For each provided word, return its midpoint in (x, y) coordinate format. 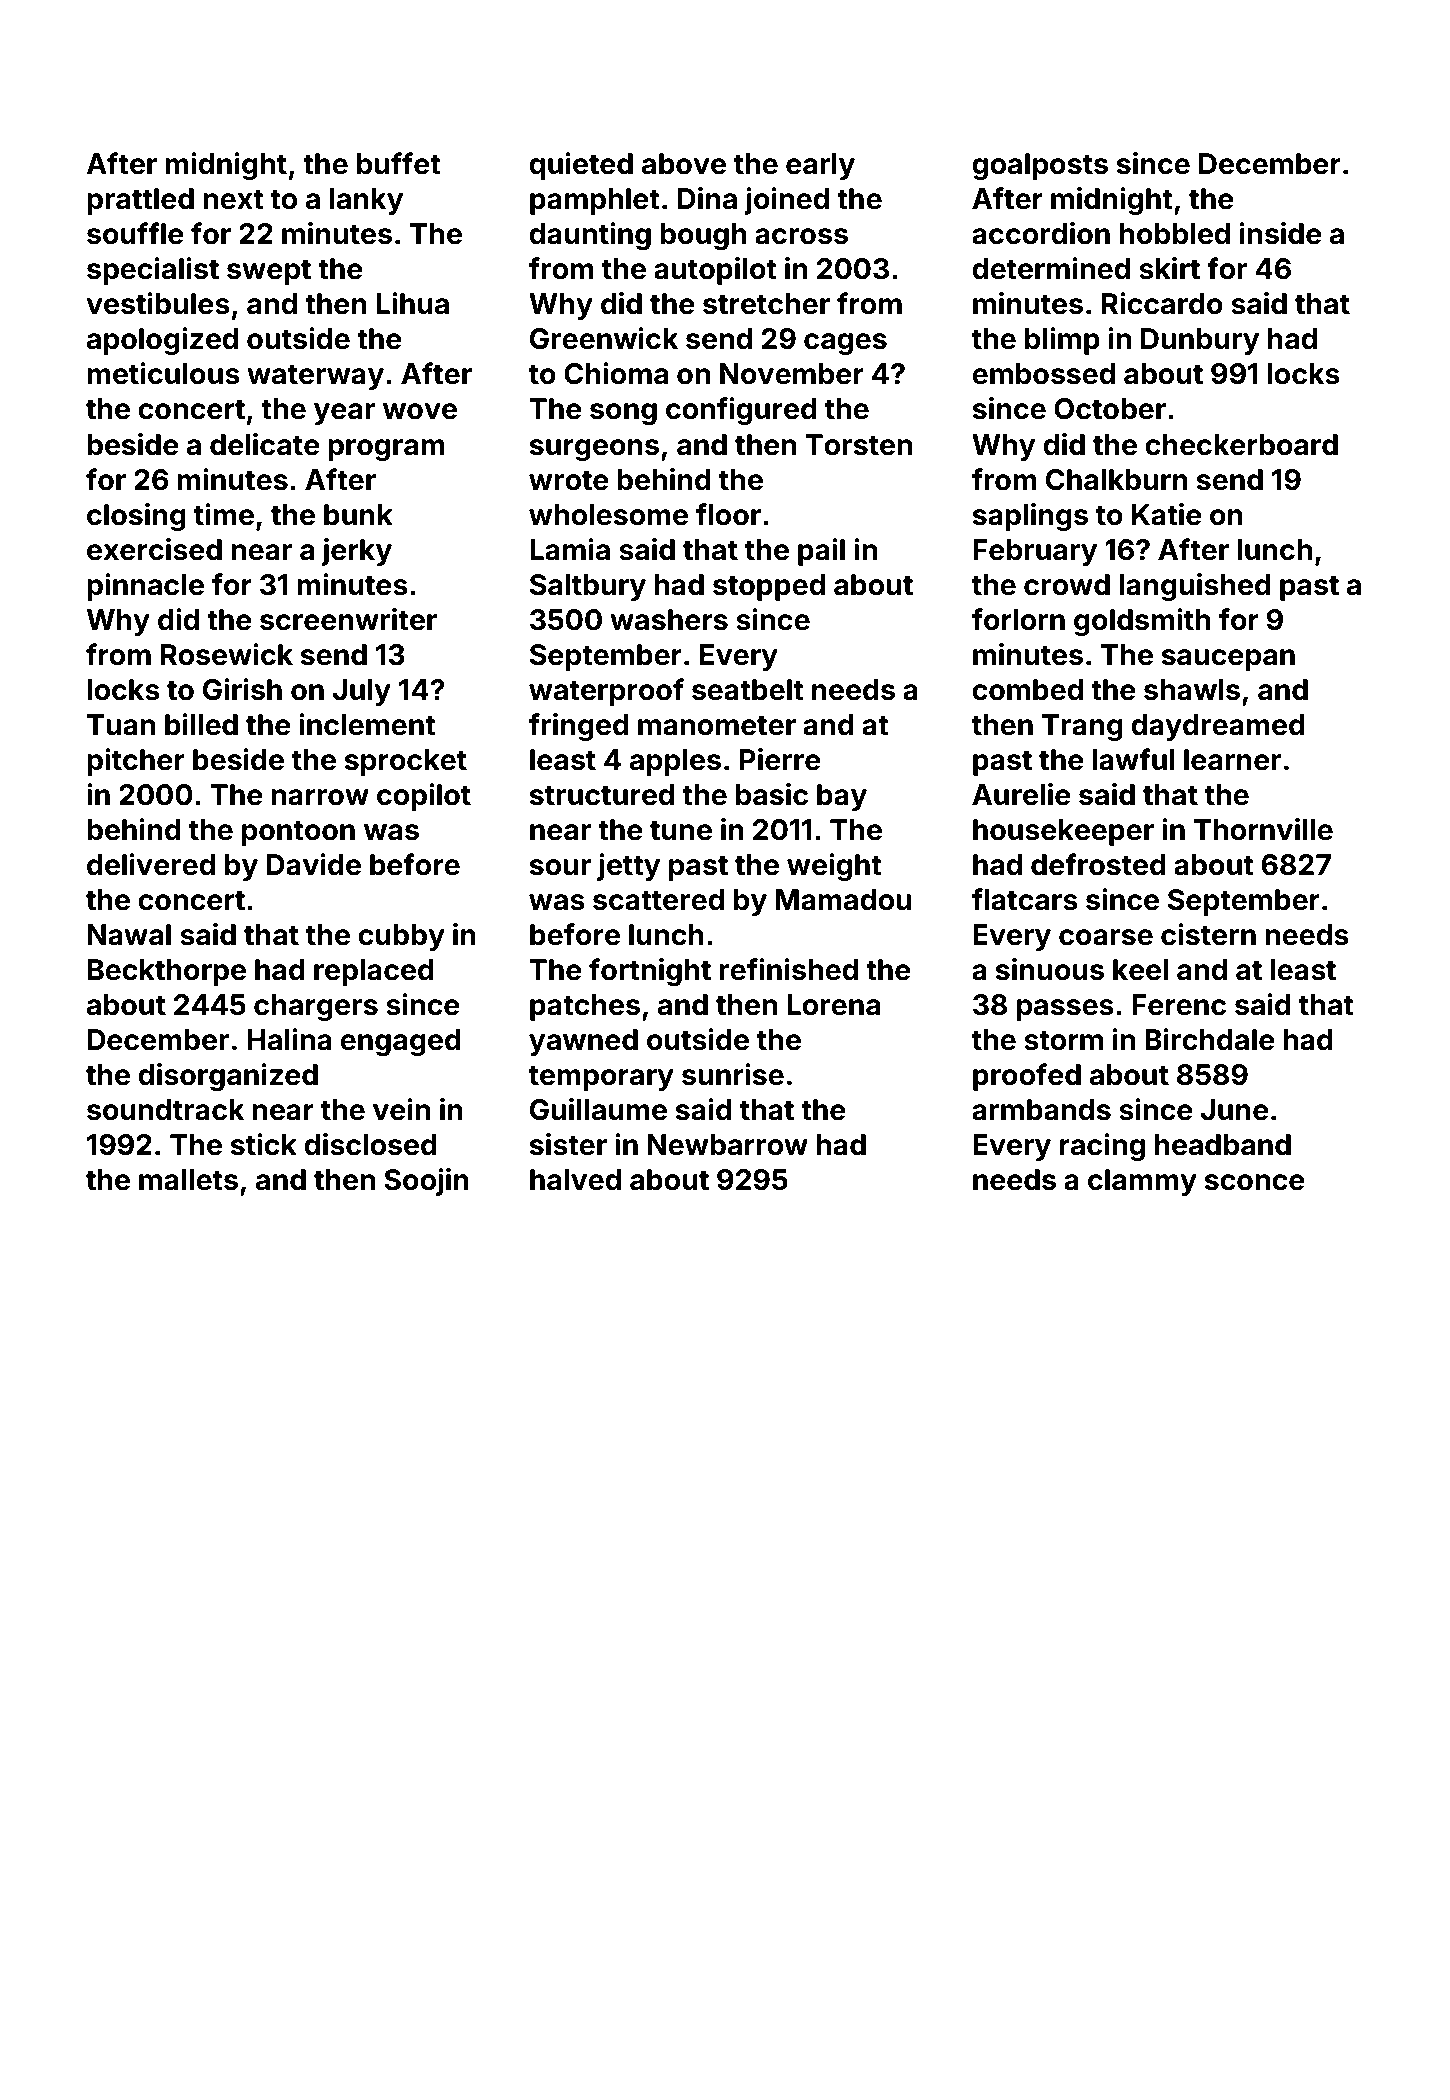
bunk (358, 515)
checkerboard (1241, 445)
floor (728, 514)
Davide (314, 864)
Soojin (426, 1182)
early (820, 166)
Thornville (1263, 829)
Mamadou (843, 900)
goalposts (1040, 166)
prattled (140, 201)
